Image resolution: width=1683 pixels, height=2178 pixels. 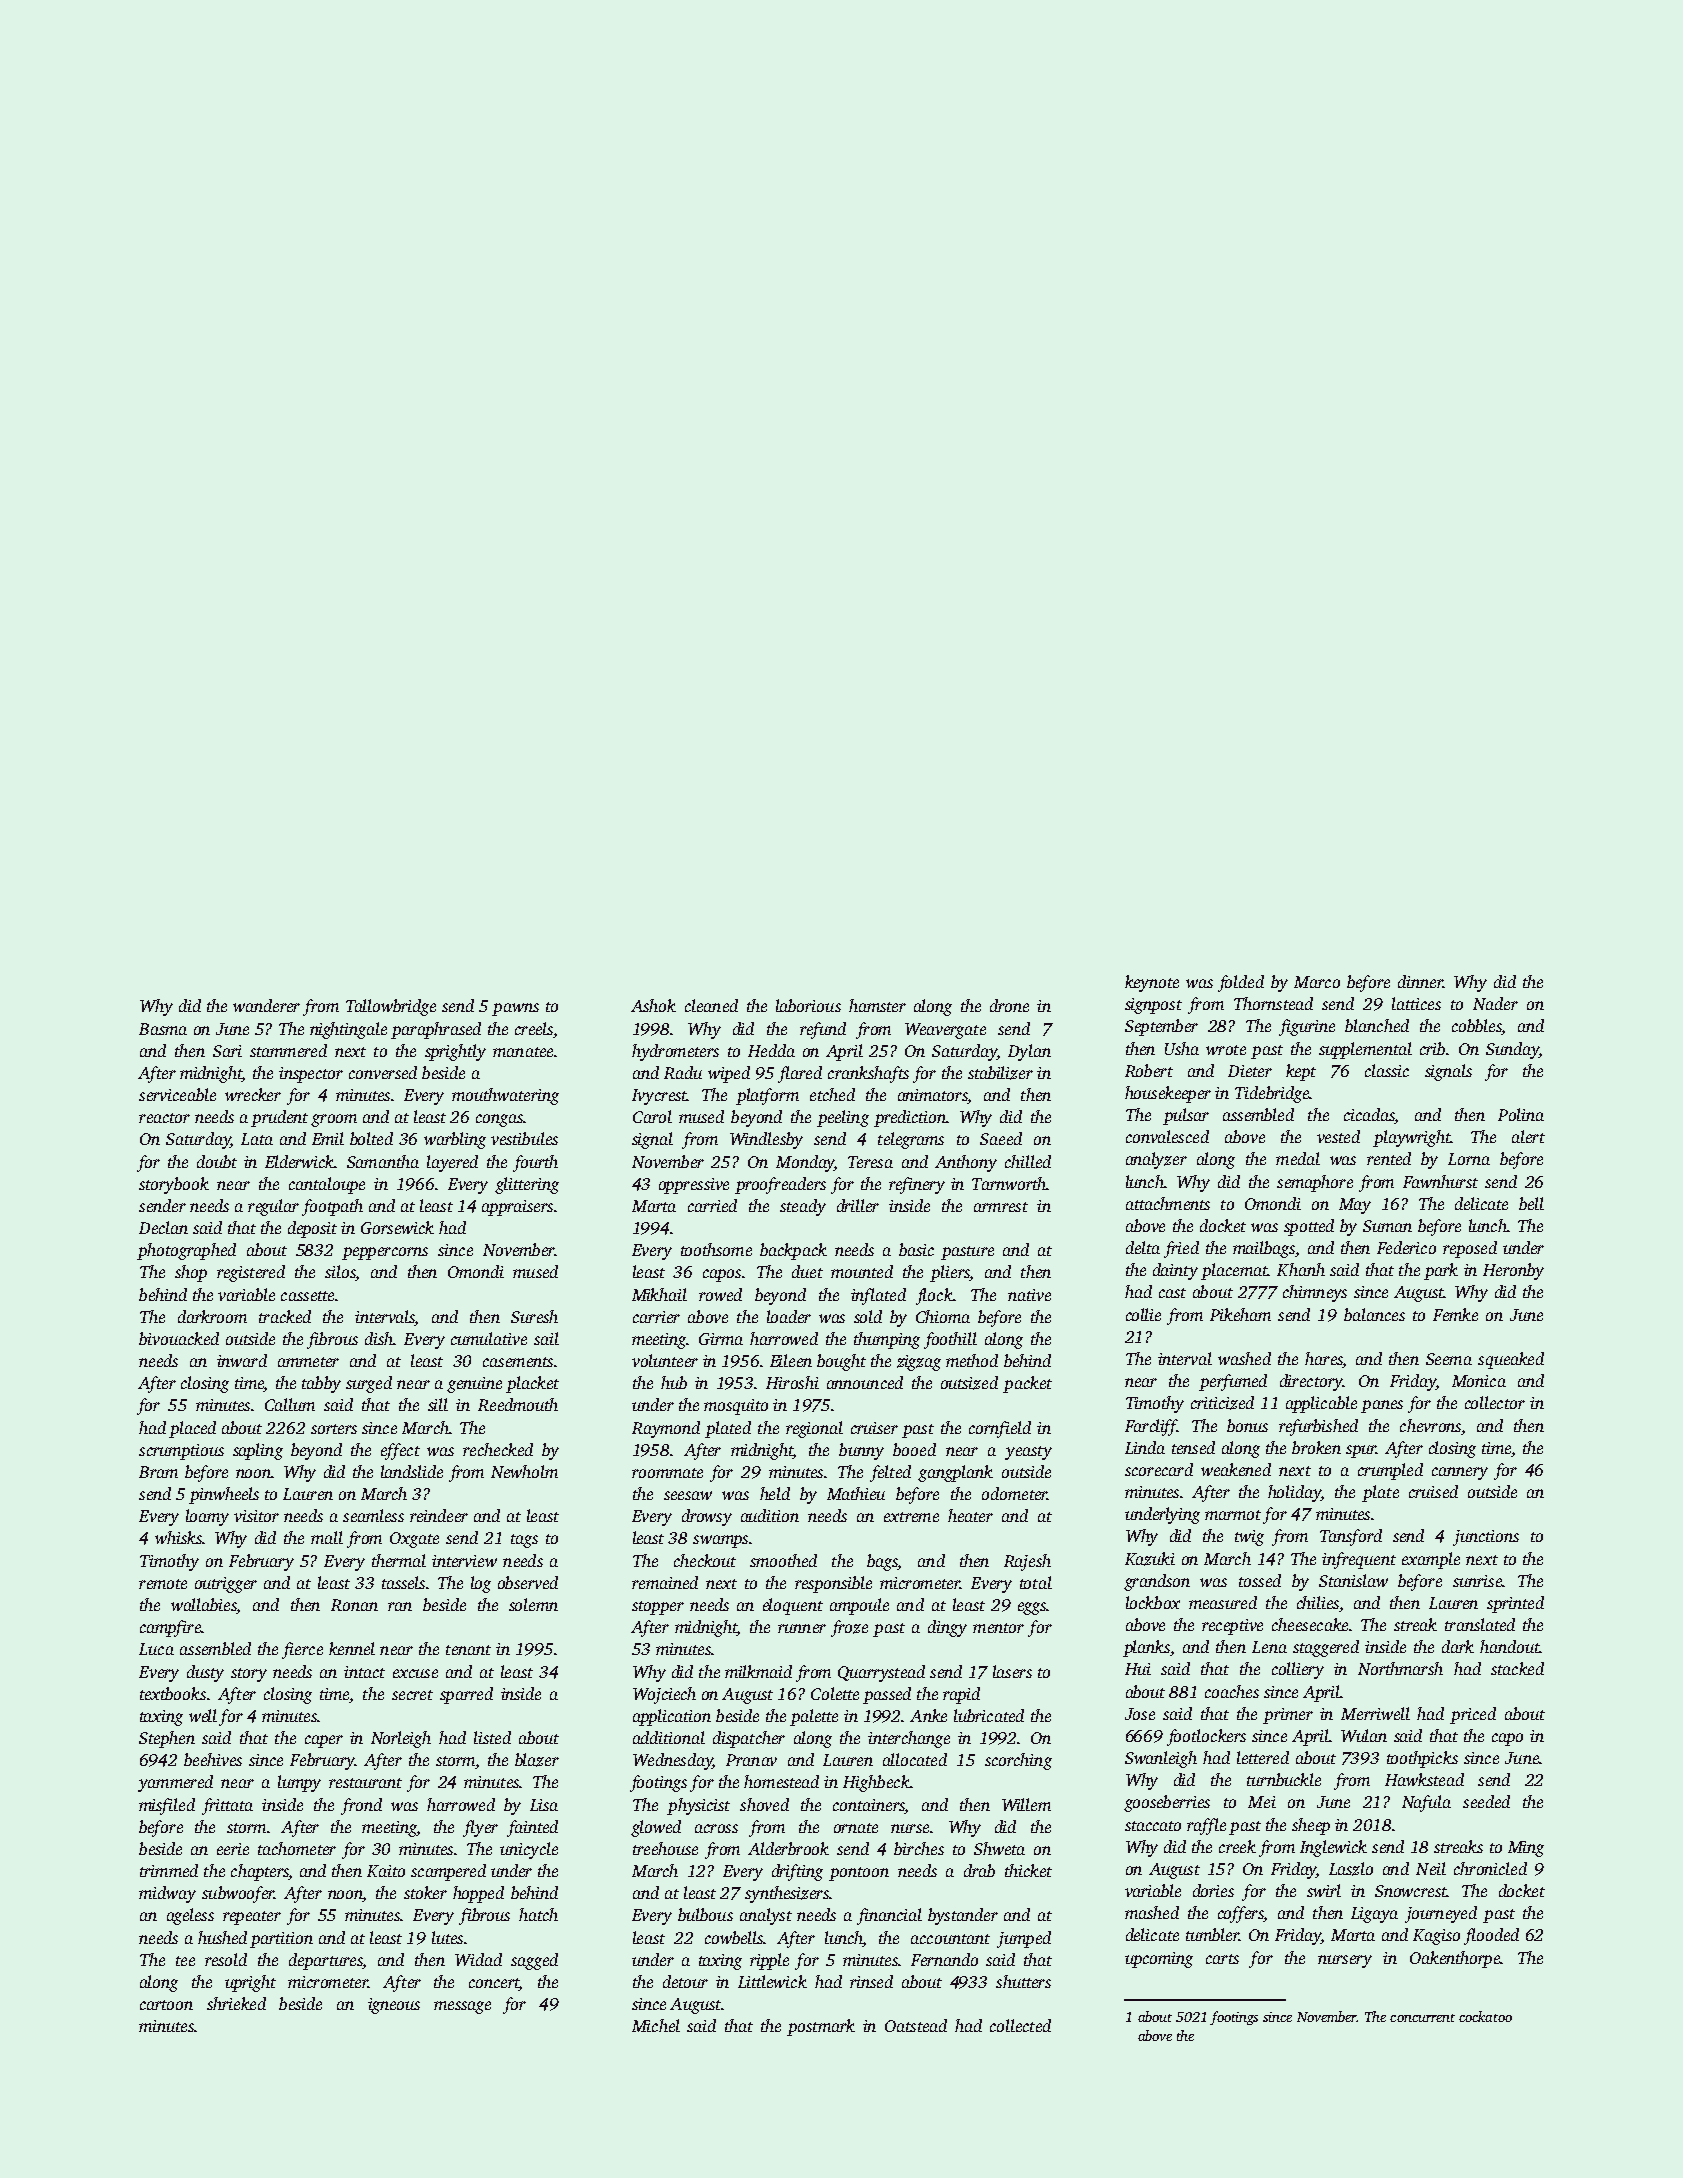 What do you see at coordinates (515, 1009) in the screenshot?
I see `pawns` at bounding box center [515, 1009].
